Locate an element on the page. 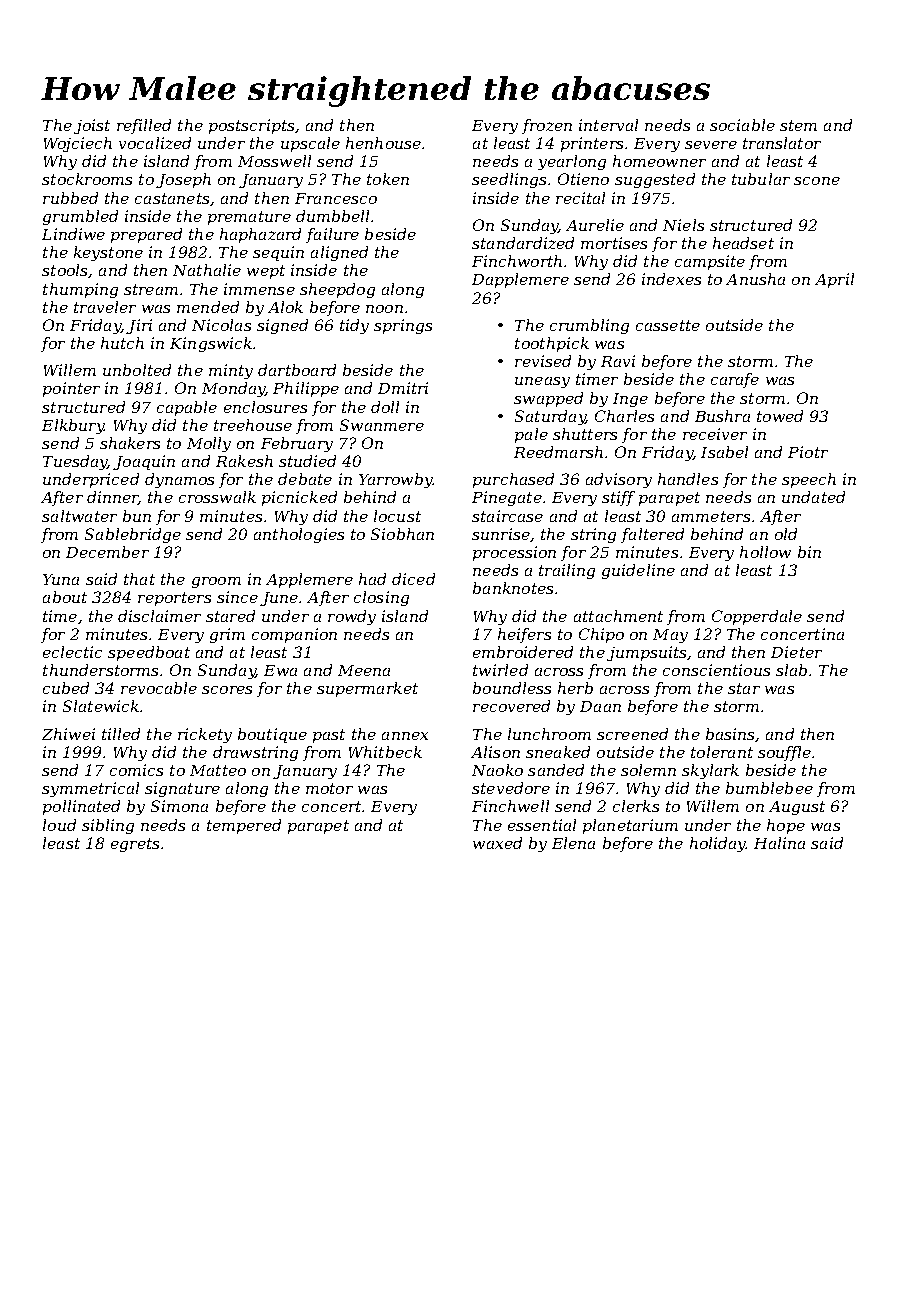 This page has width=908, height=1316. Francesco is located at coordinates (336, 198).
